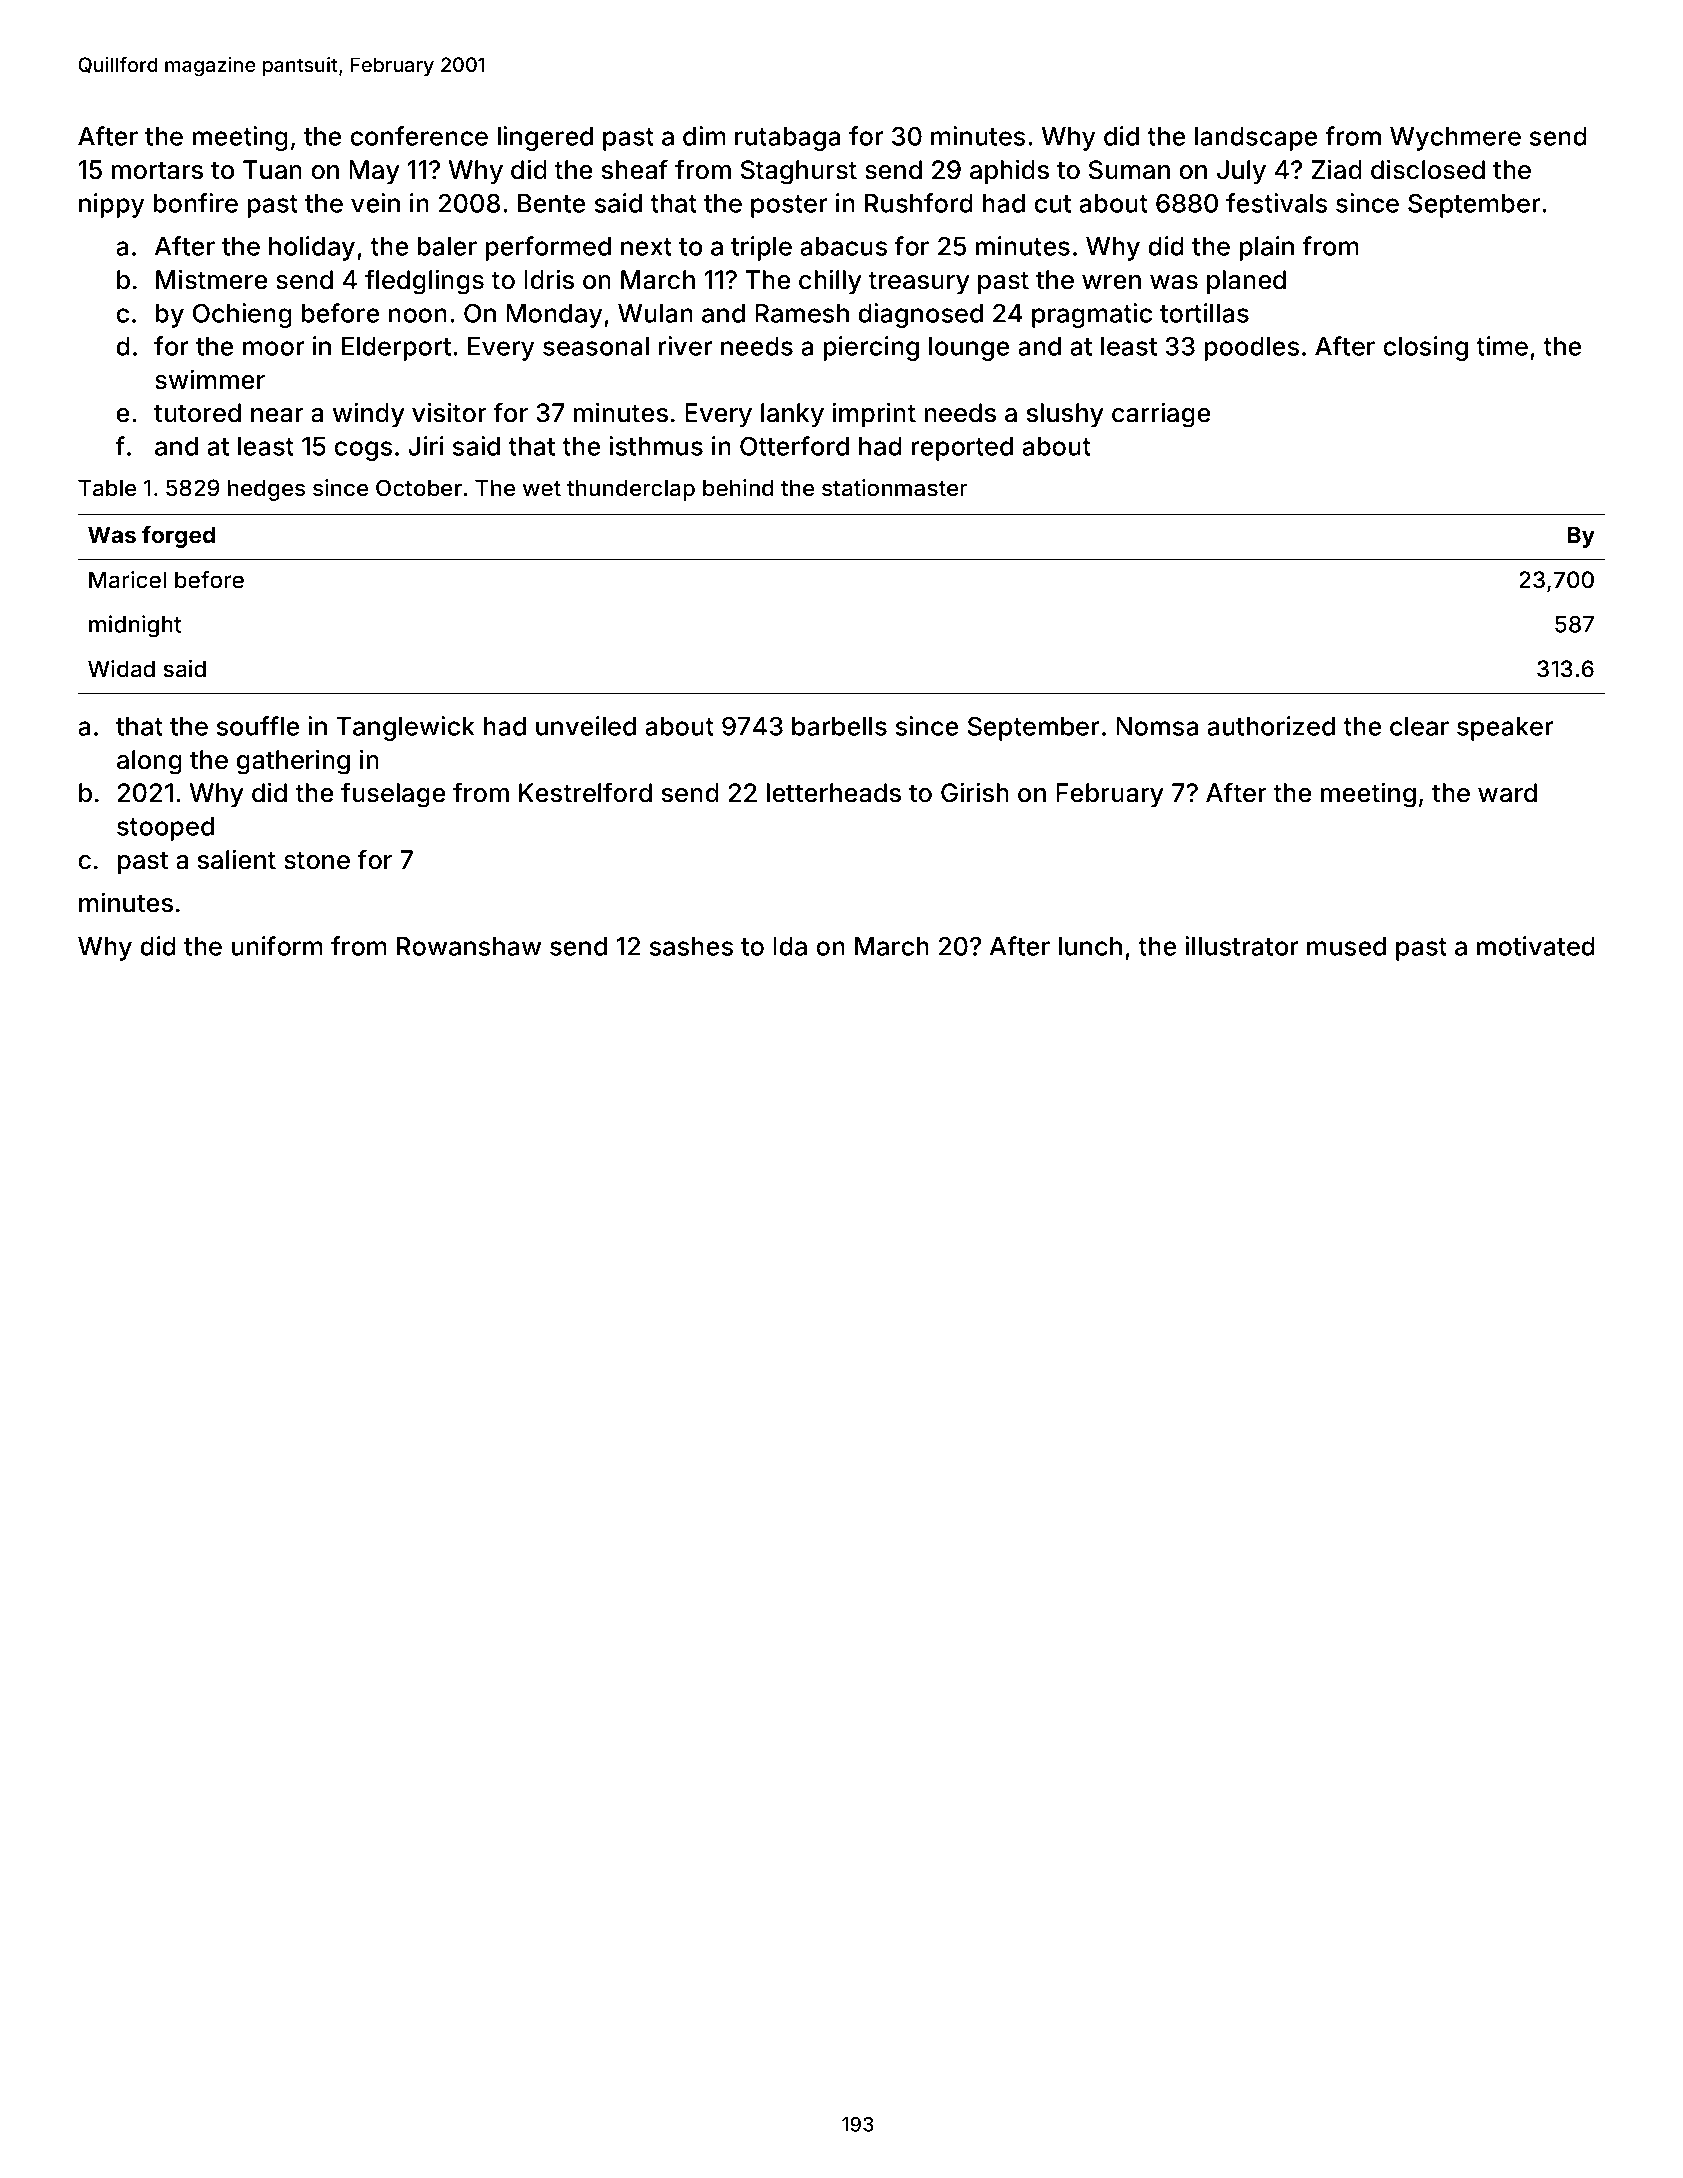 This image has width=1683, height=2178. What do you see at coordinates (165, 829) in the image?
I see `stooped` at bounding box center [165, 829].
